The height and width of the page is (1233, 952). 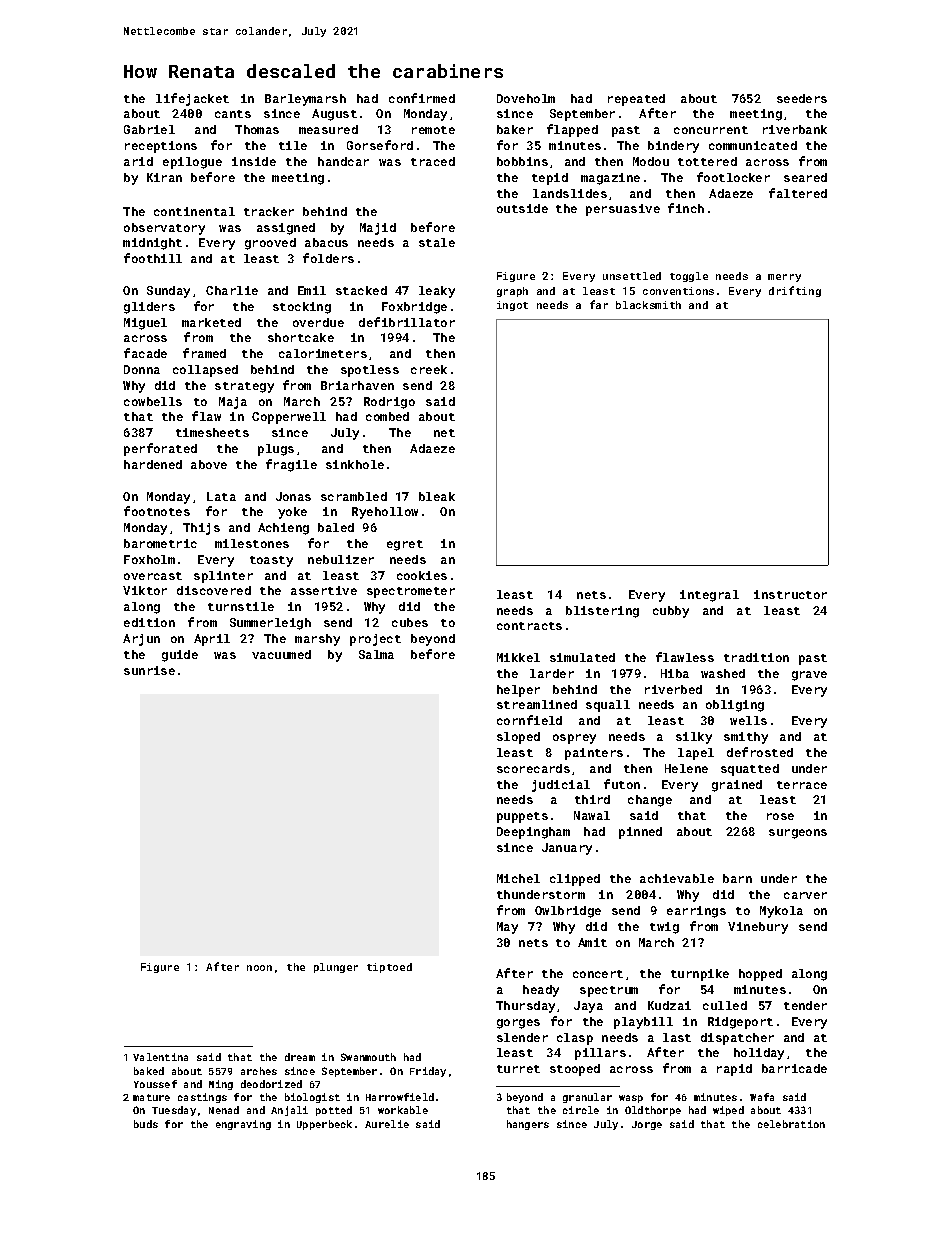 What do you see at coordinates (305, 100) in the page?
I see `Barleymarsh` at bounding box center [305, 100].
